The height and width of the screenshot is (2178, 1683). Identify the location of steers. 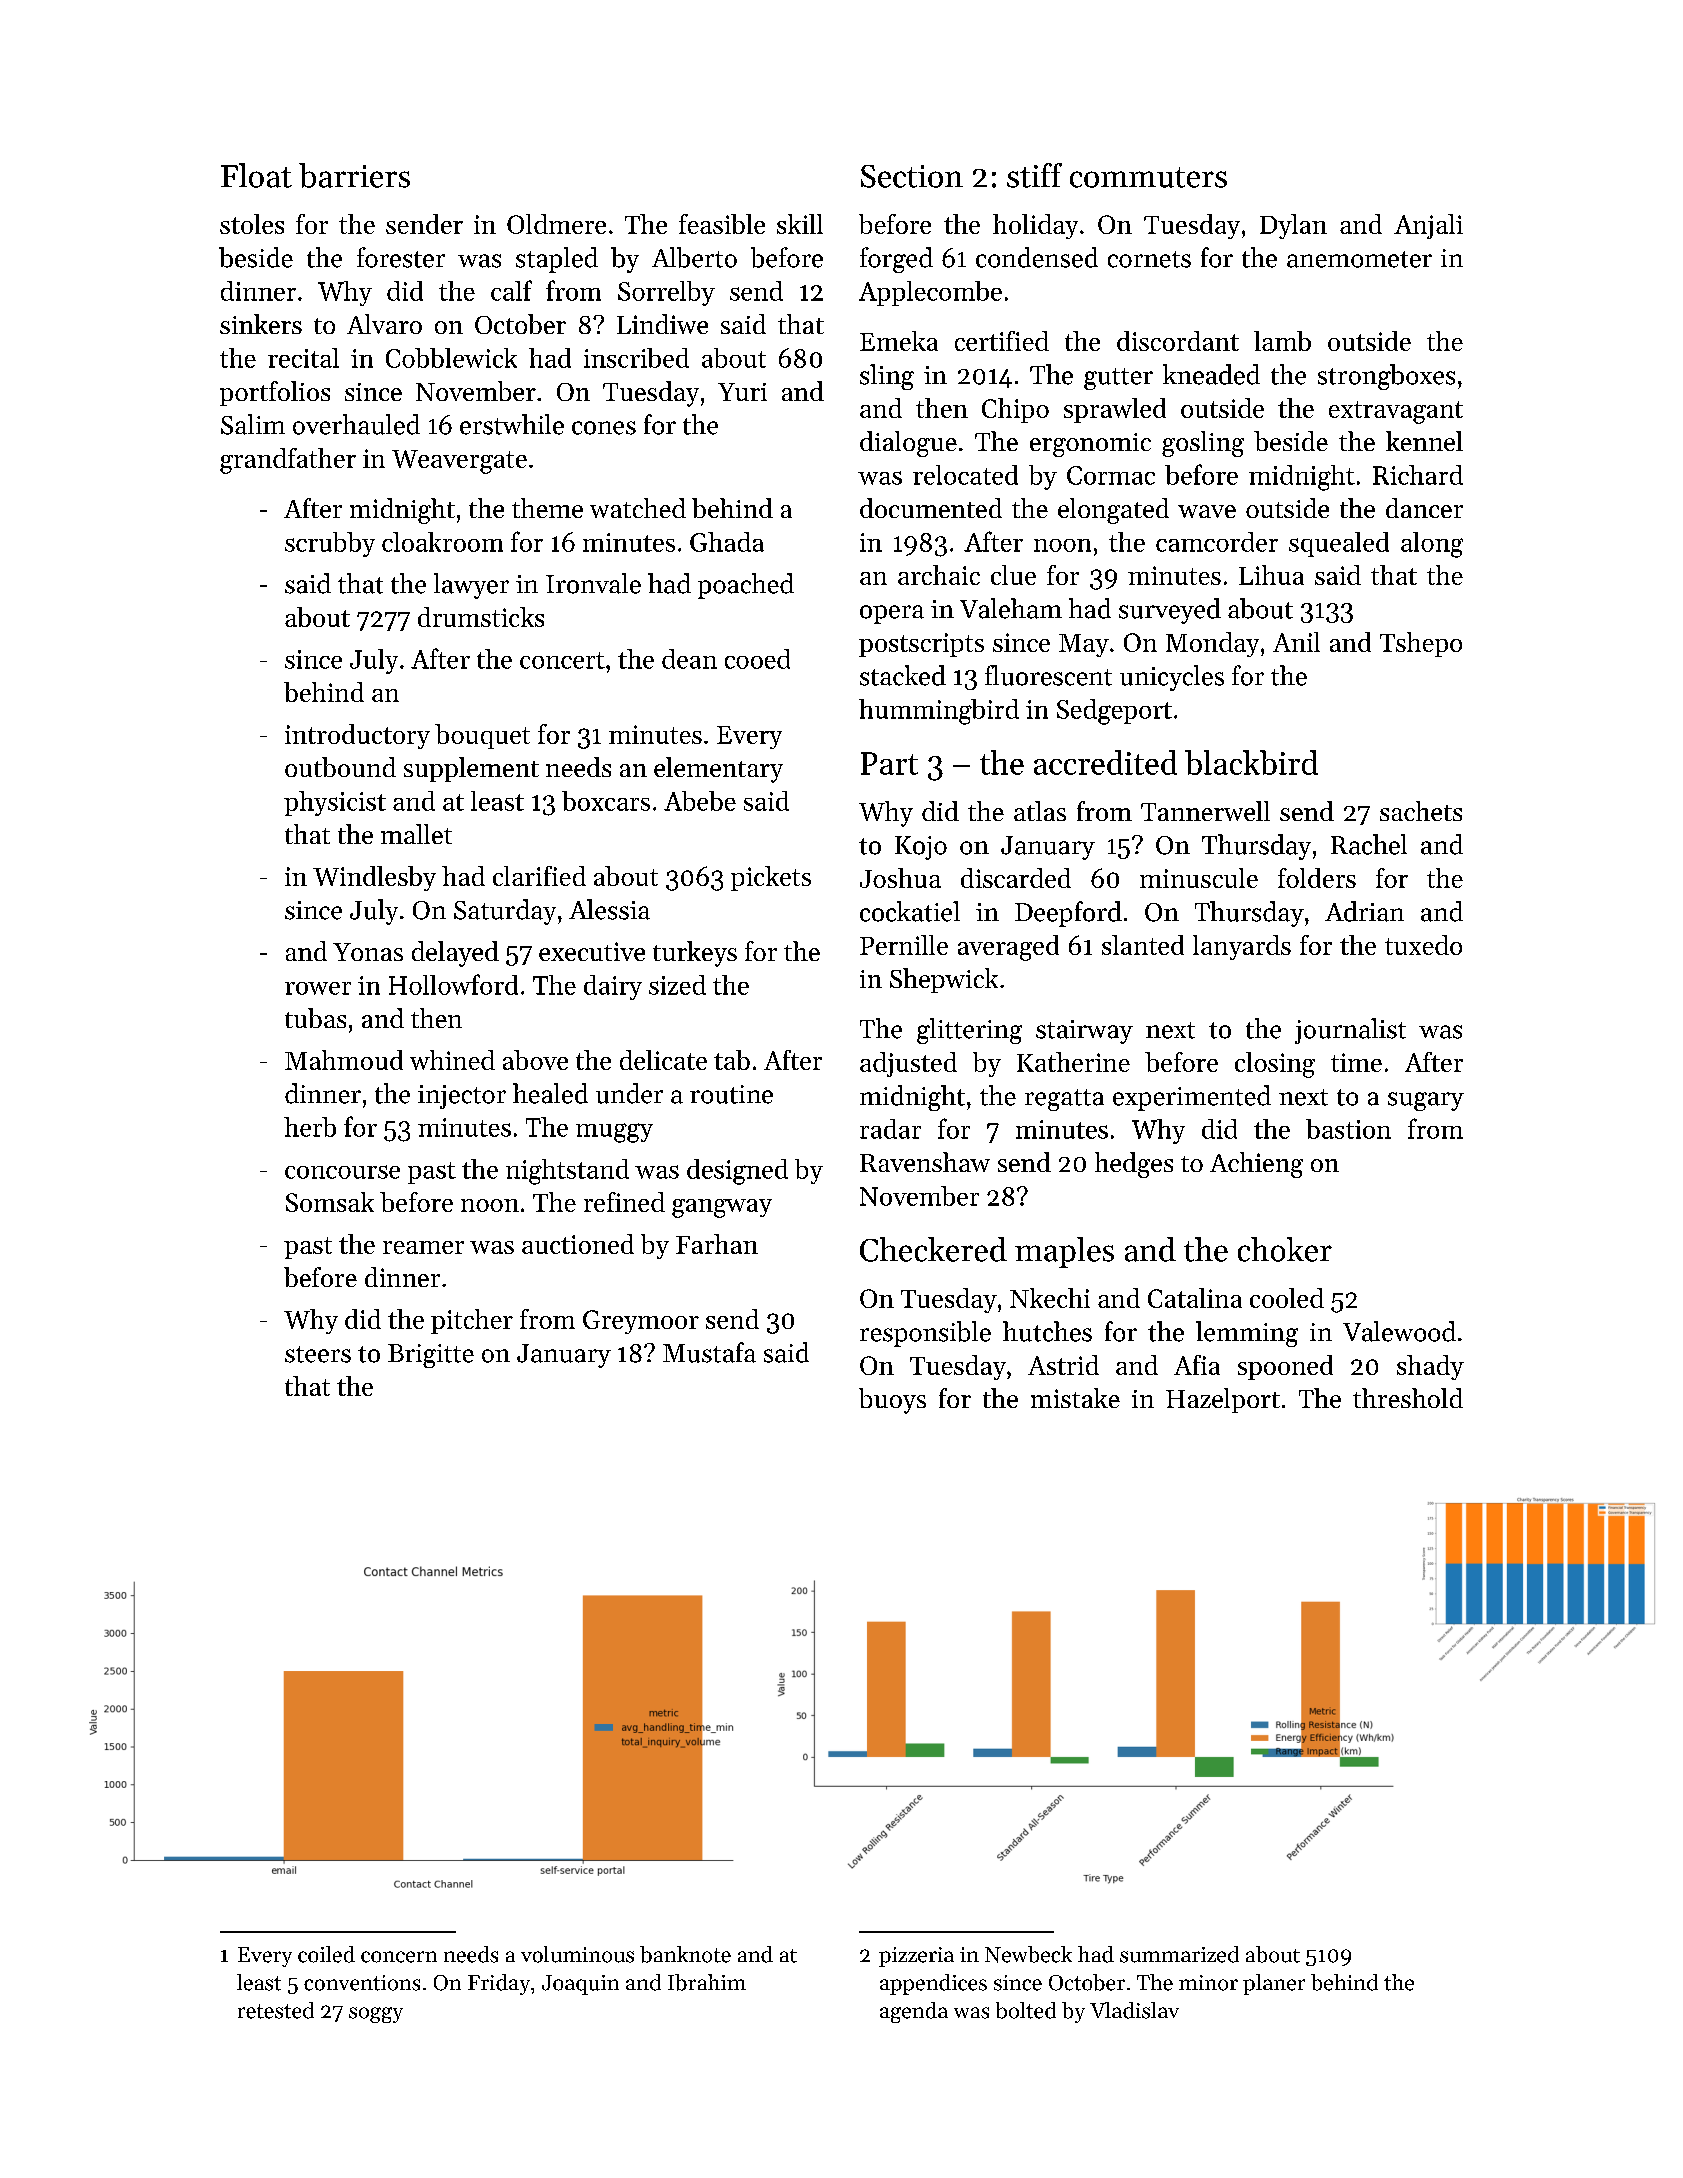
(318, 1354).
